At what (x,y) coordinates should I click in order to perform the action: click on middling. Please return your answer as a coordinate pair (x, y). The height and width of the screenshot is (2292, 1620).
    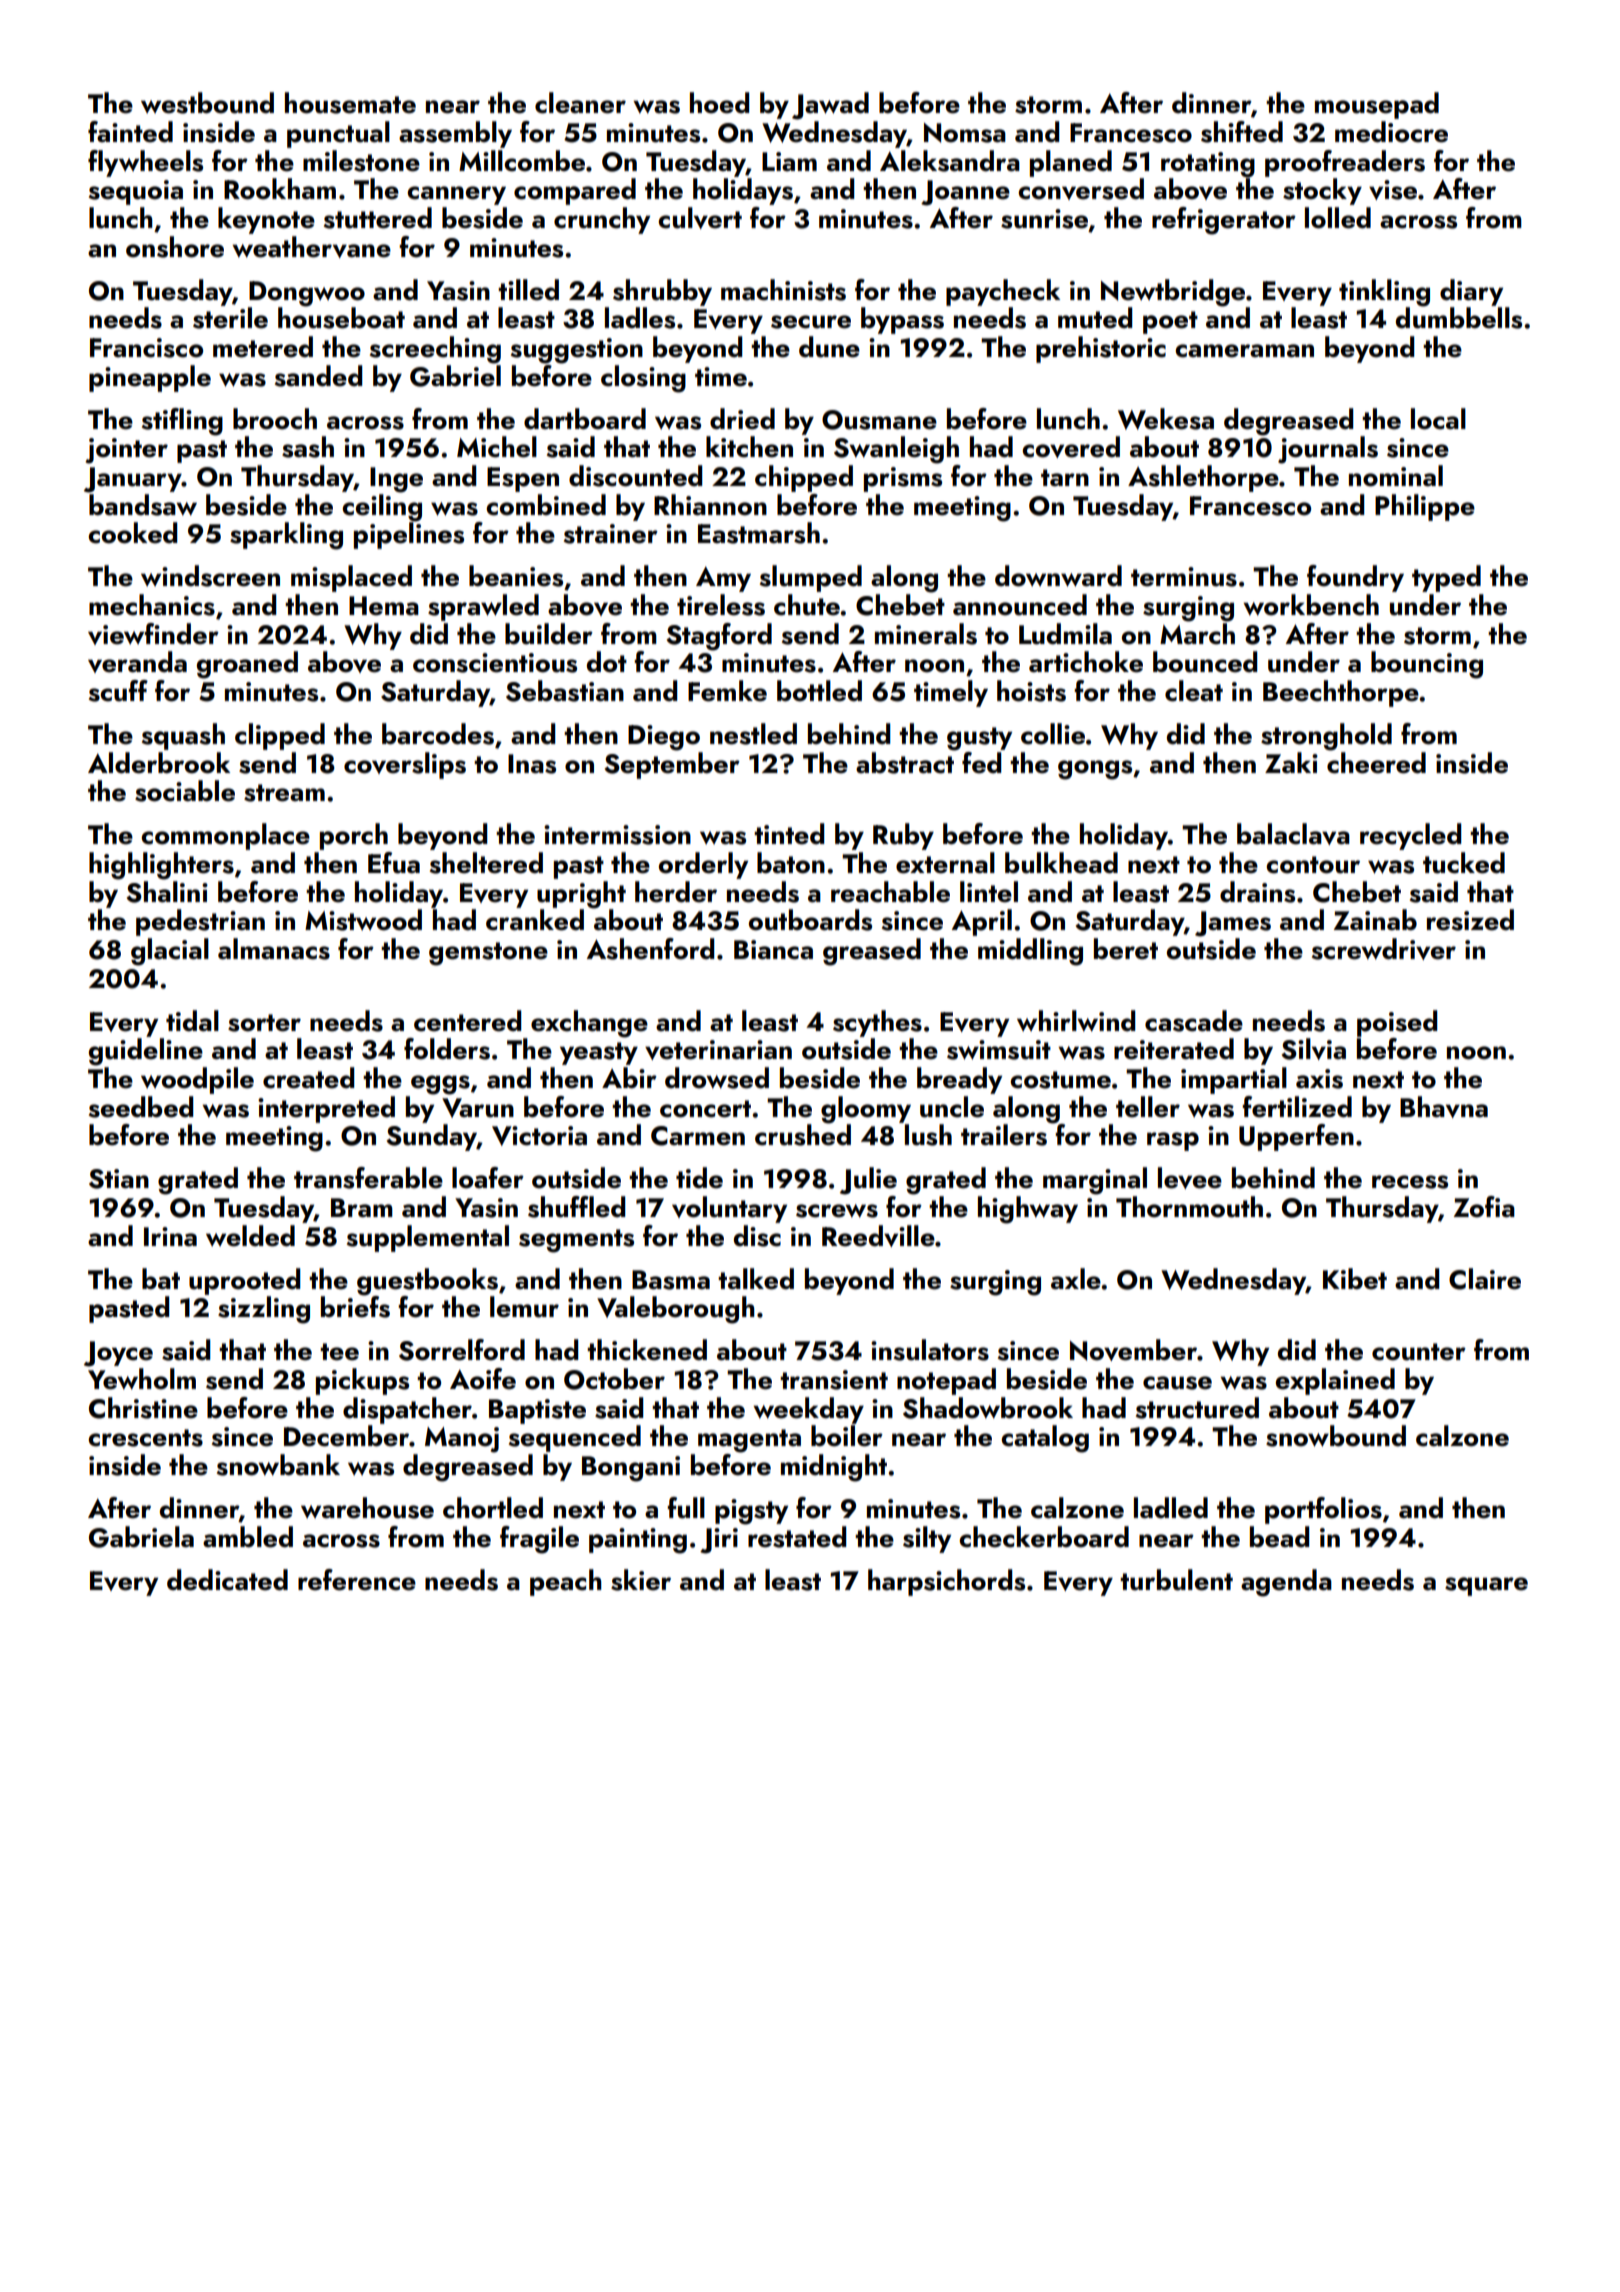
    Looking at the image, I should click on (1030, 952).
